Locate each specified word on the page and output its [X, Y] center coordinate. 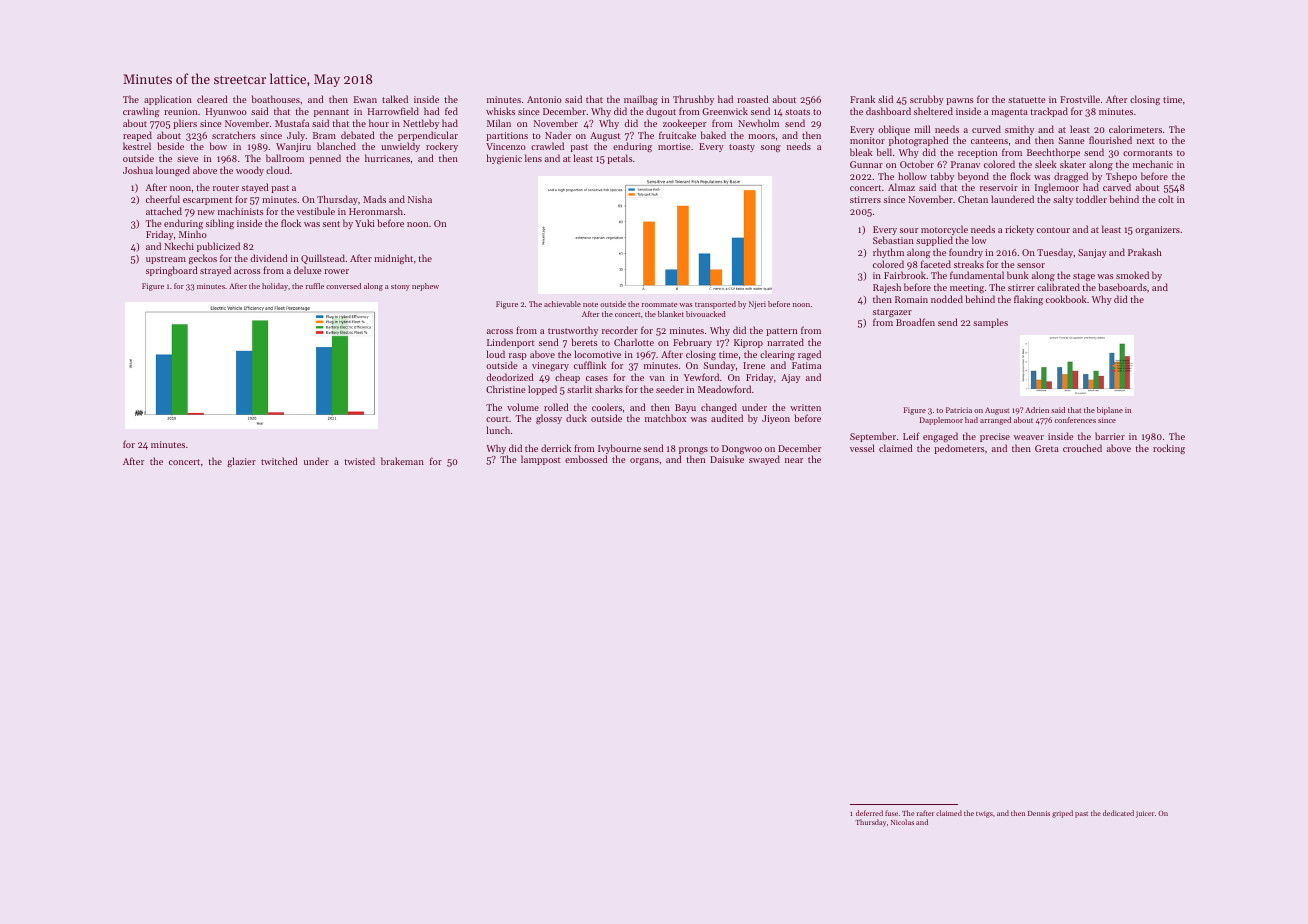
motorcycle [944, 230]
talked [395, 99]
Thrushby [693, 100]
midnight [393, 259]
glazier [241, 462]
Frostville [1080, 99]
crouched [1082, 448]
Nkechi [179, 246]
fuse [891, 813]
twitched [279, 461]
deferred [869, 813]
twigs [984, 814]
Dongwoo [742, 449]
